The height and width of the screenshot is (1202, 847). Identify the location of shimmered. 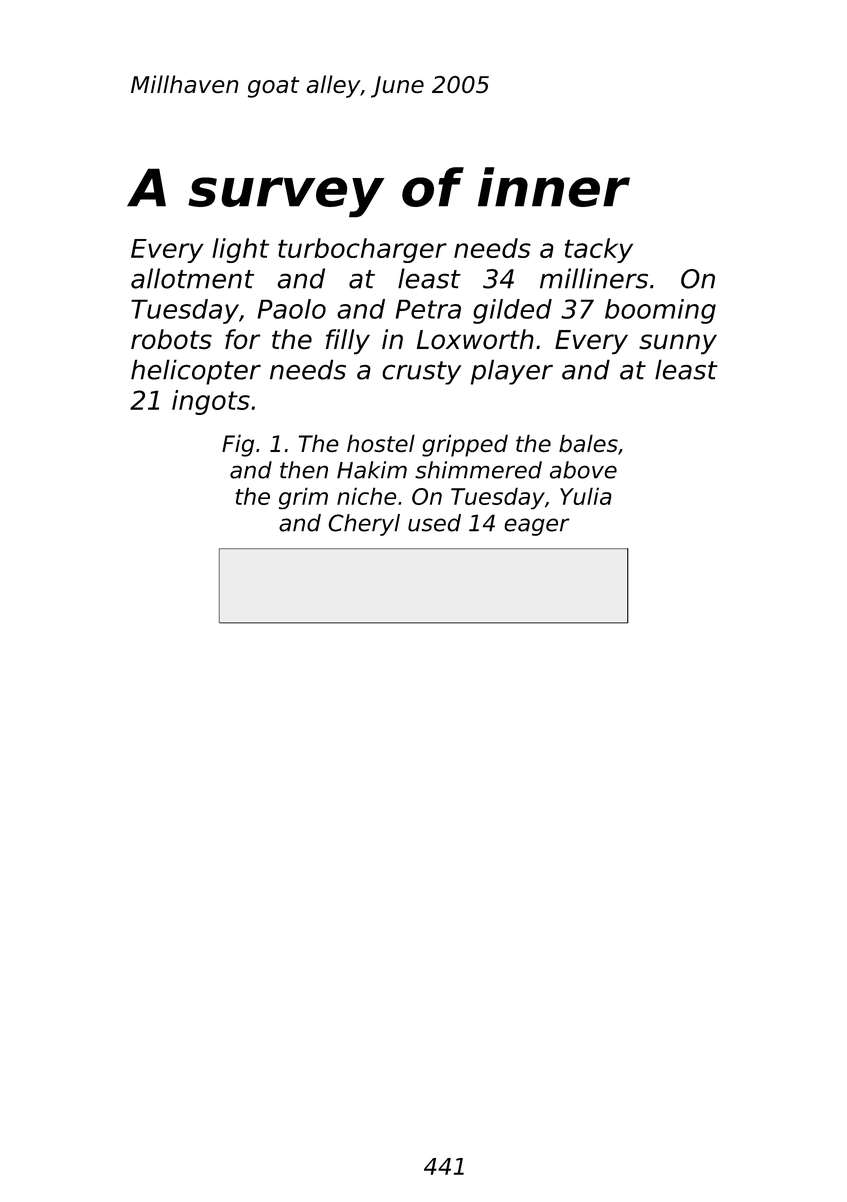
(478, 470).
